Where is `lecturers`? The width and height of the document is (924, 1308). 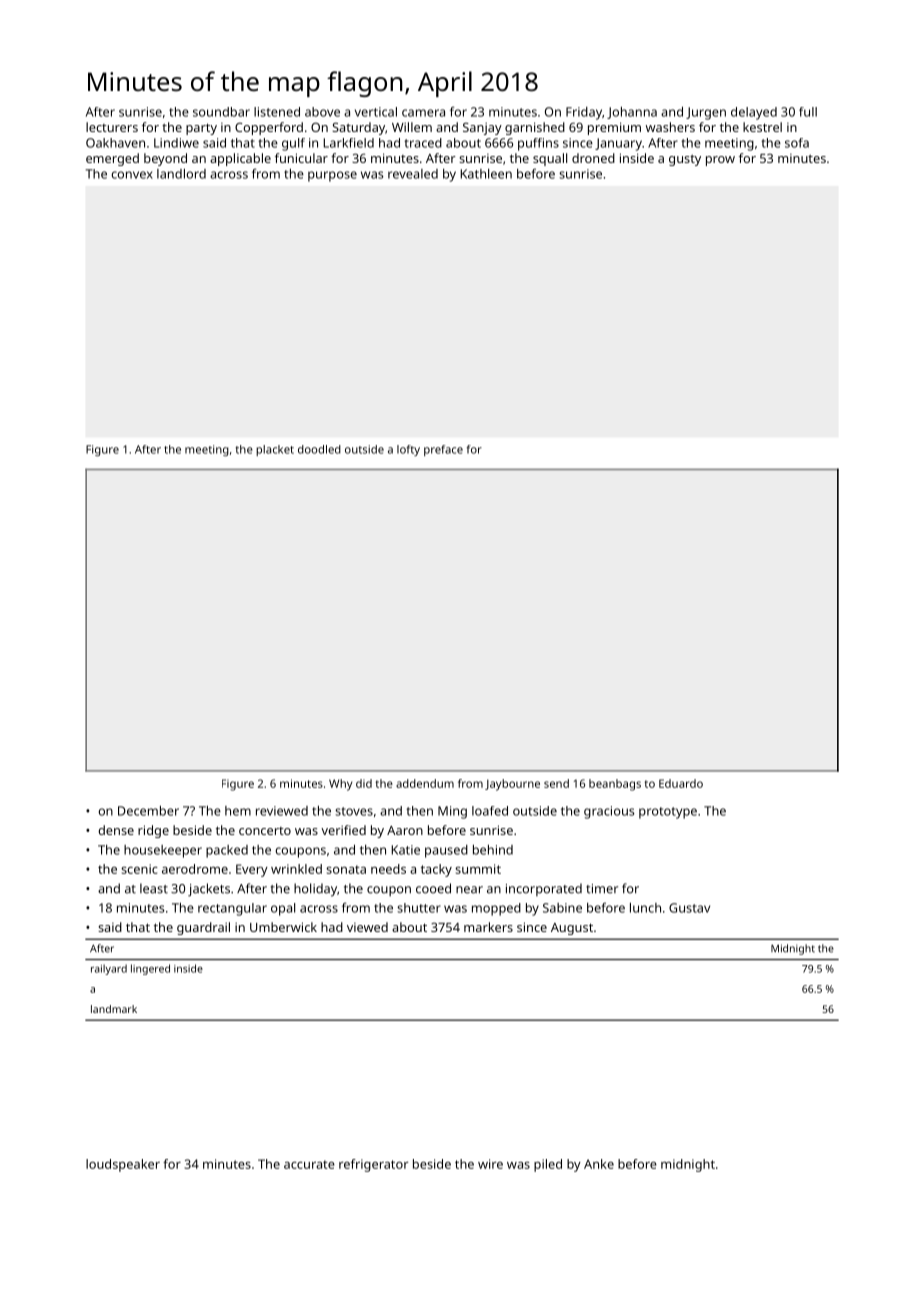 lecturers is located at coordinates (112, 127).
